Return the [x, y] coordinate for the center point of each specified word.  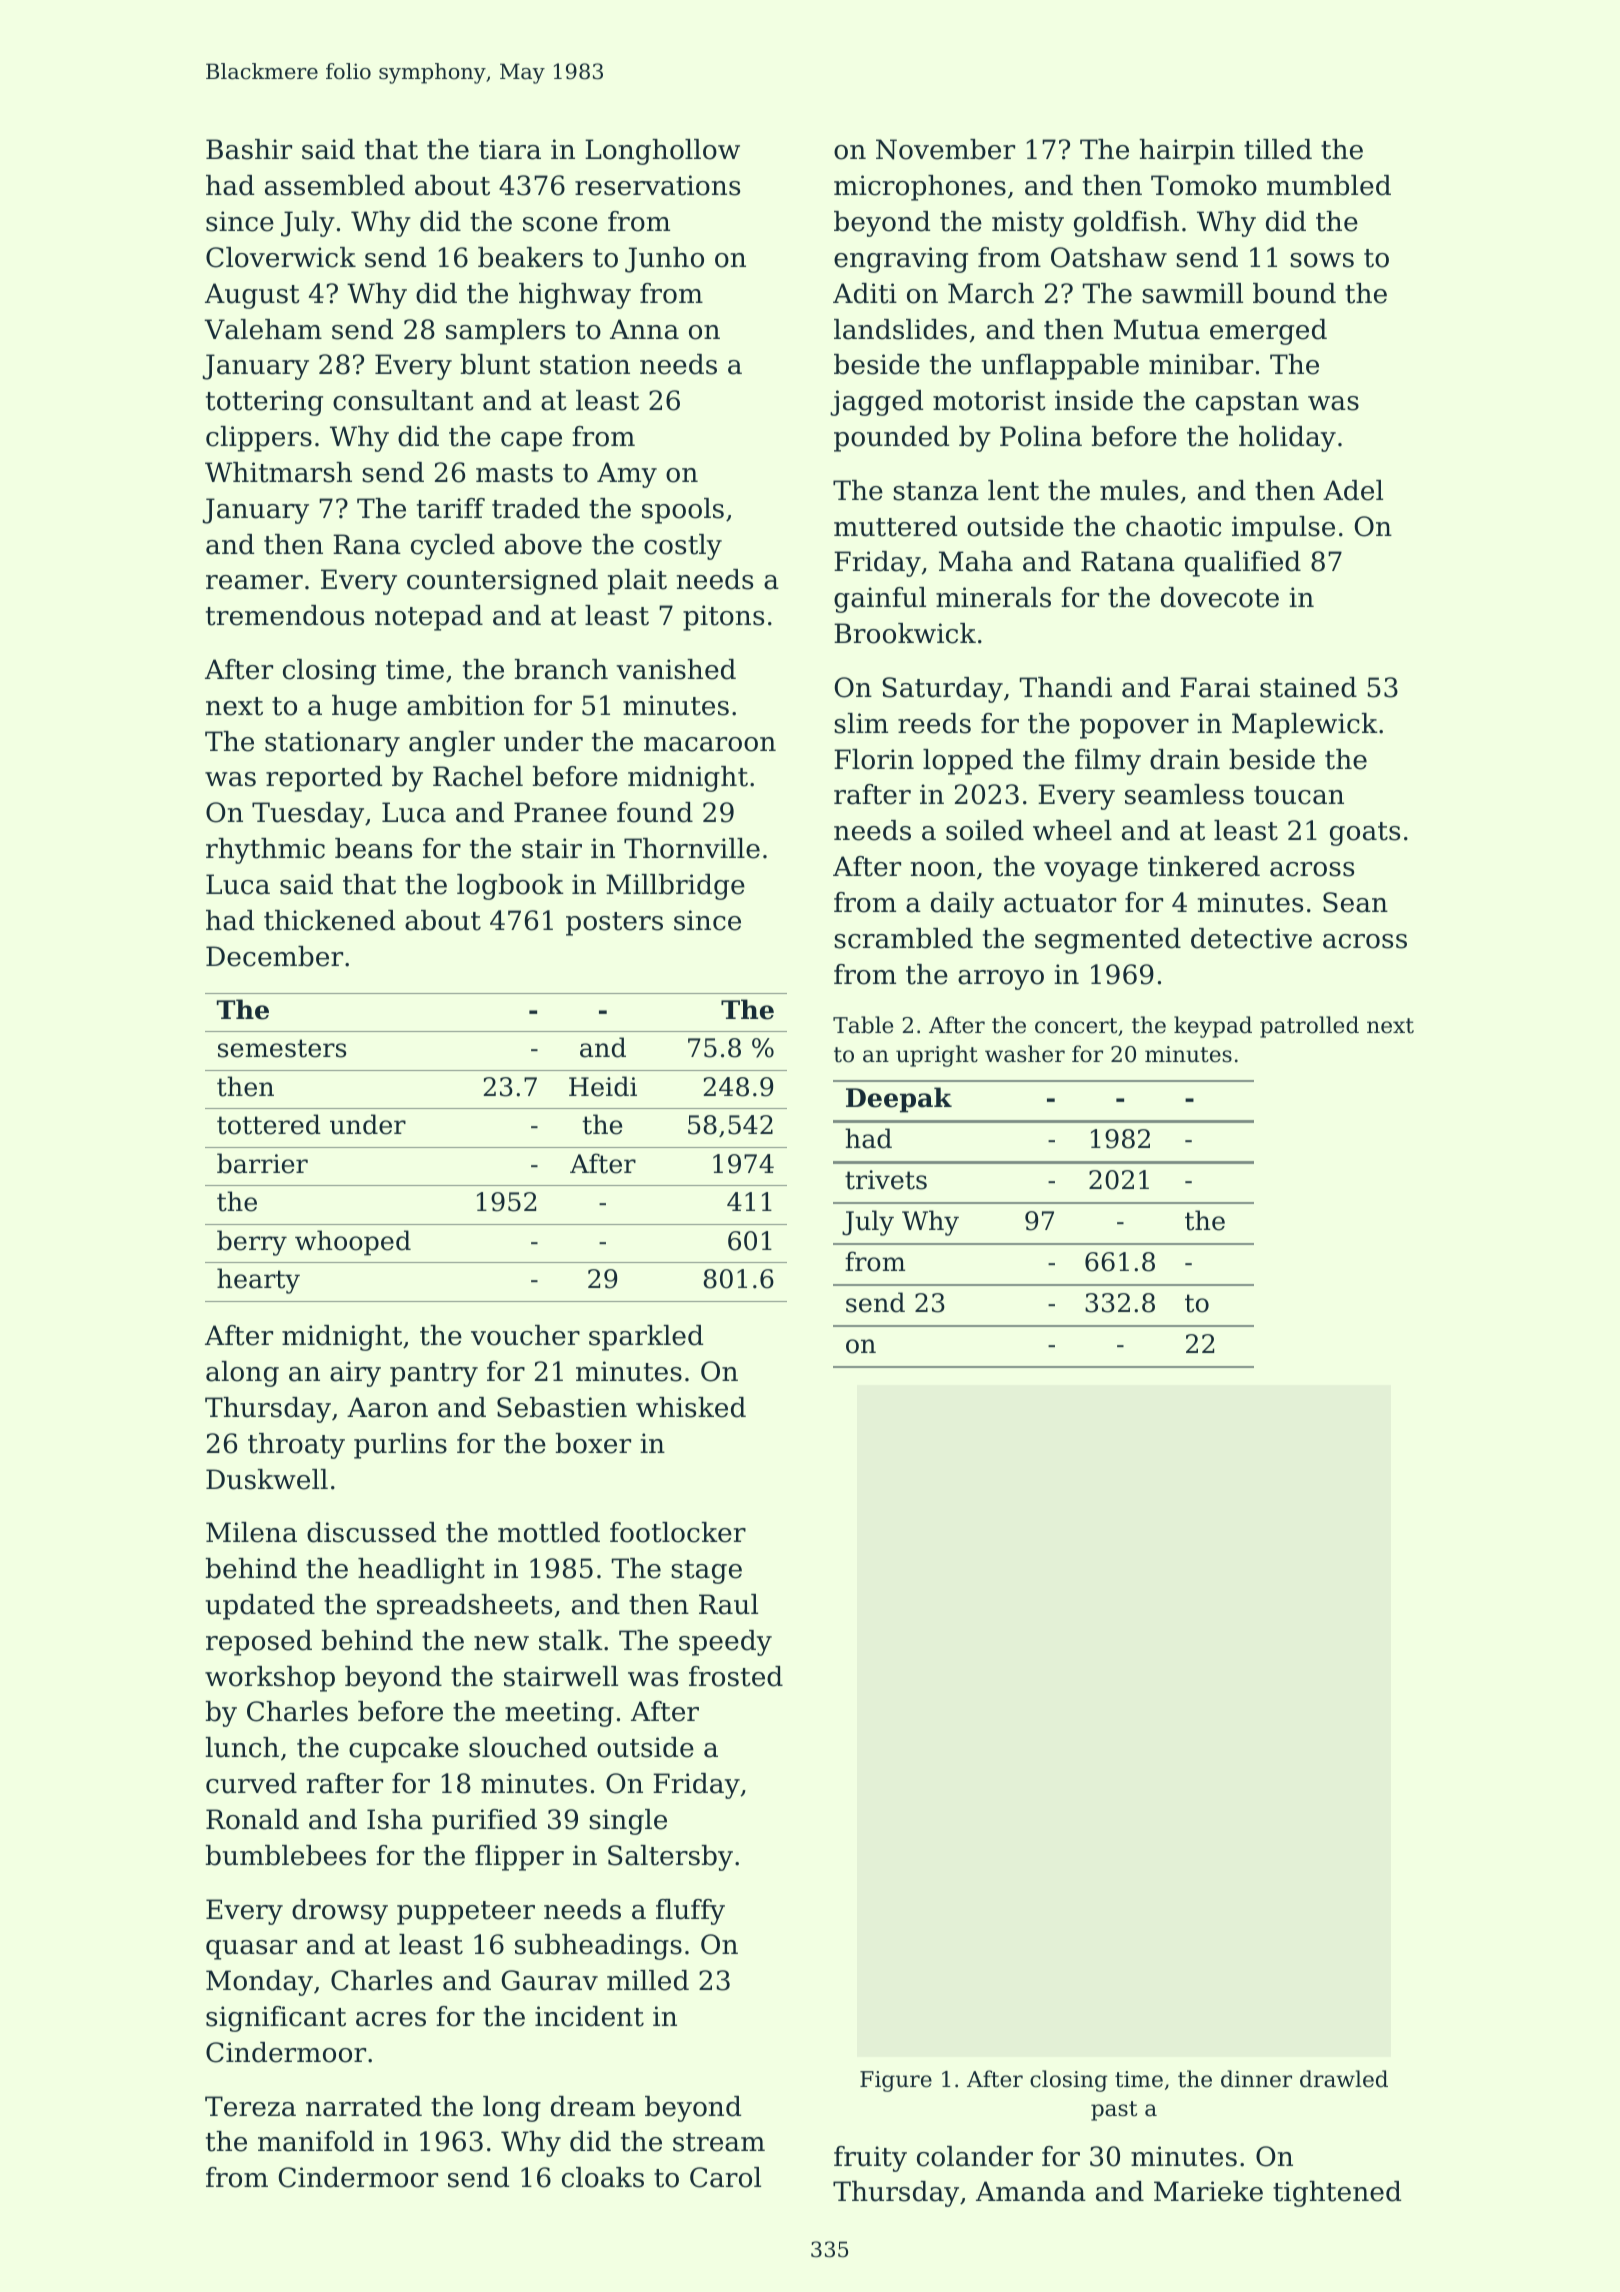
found [655, 812]
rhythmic [265, 851]
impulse [1283, 529]
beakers [530, 257]
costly [683, 547]
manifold [316, 2141]
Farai [1215, 687]
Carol [725, 2177]
